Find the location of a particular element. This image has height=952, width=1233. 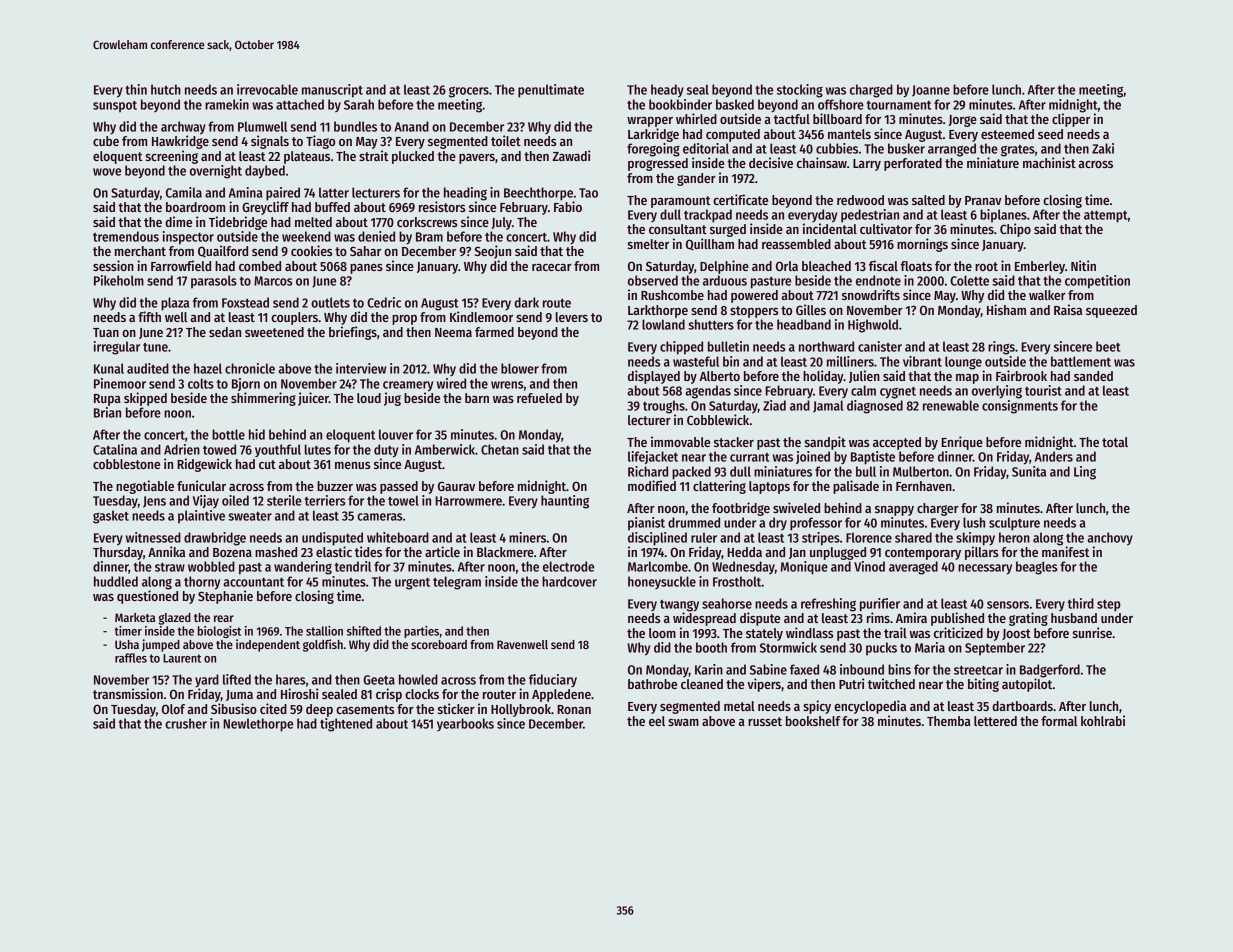

overnight is located at coordinates (216, 172).
